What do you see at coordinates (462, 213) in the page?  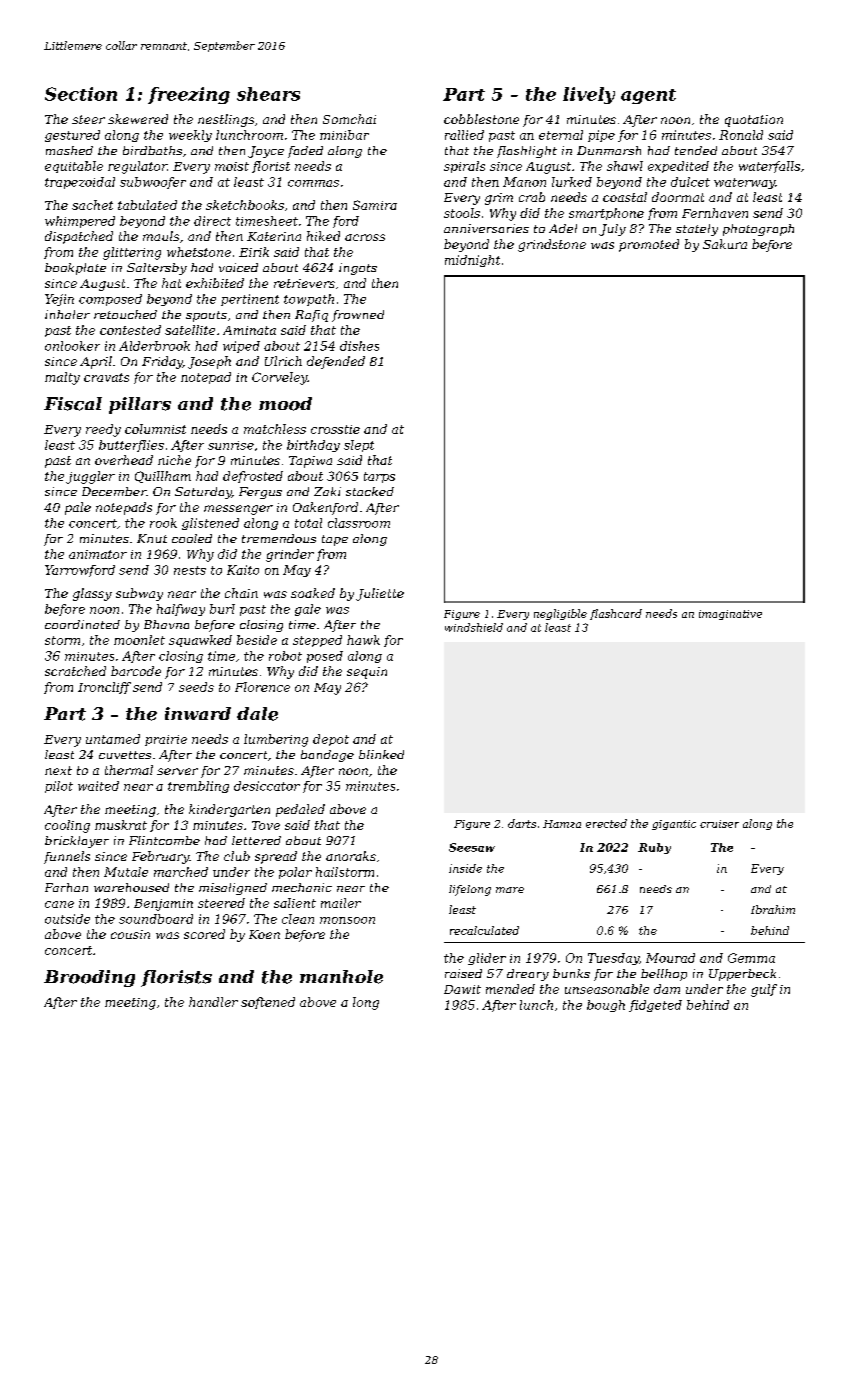 I see `stools` at bounding box center [462, 213].
